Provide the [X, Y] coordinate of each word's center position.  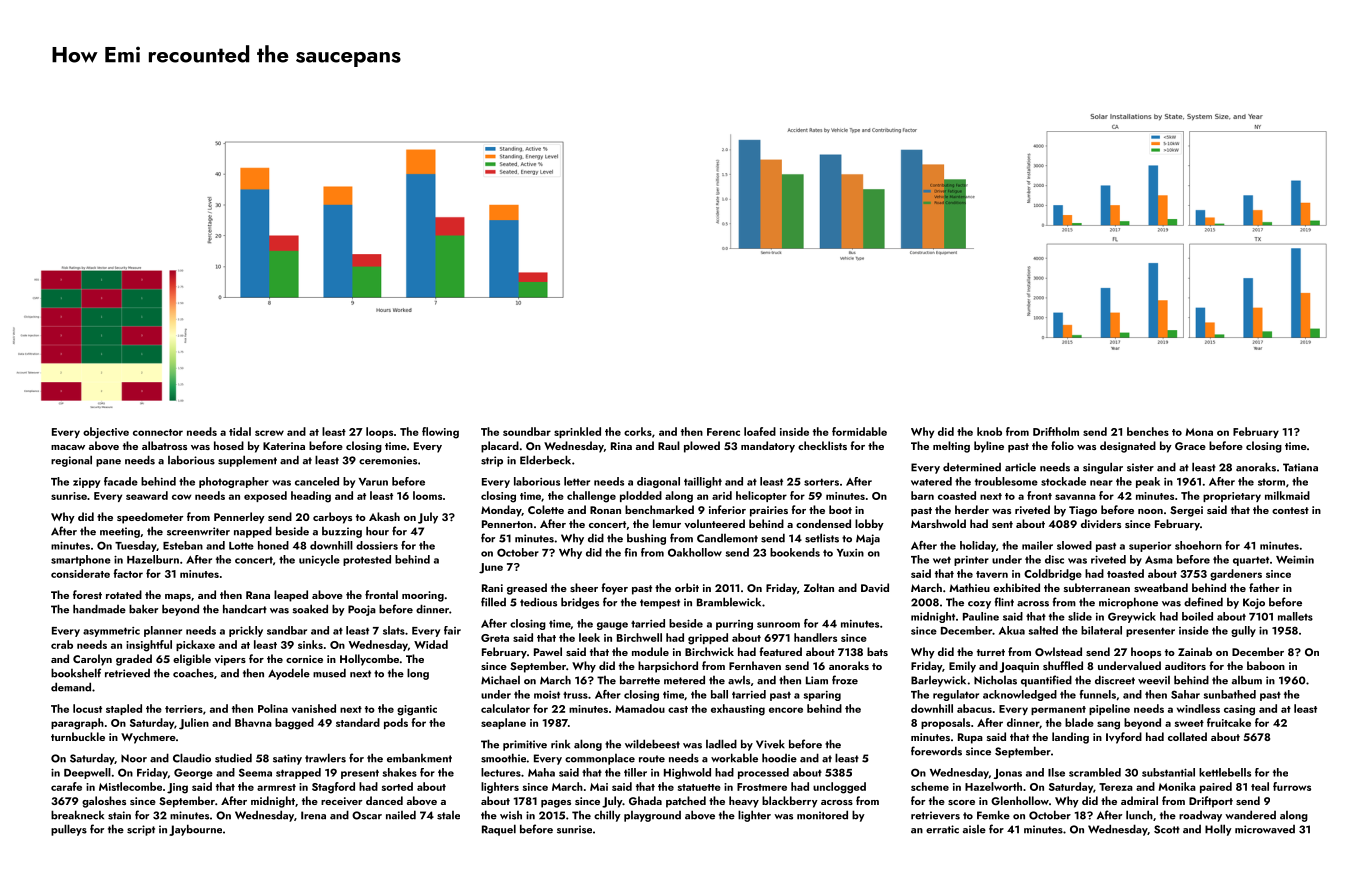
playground [652, 816]
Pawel [548, 651]
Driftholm [1056, 431]
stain [119, 815]
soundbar [527, 431]
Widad [431, 644]
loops [379, 432]
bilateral [1101, 630]
